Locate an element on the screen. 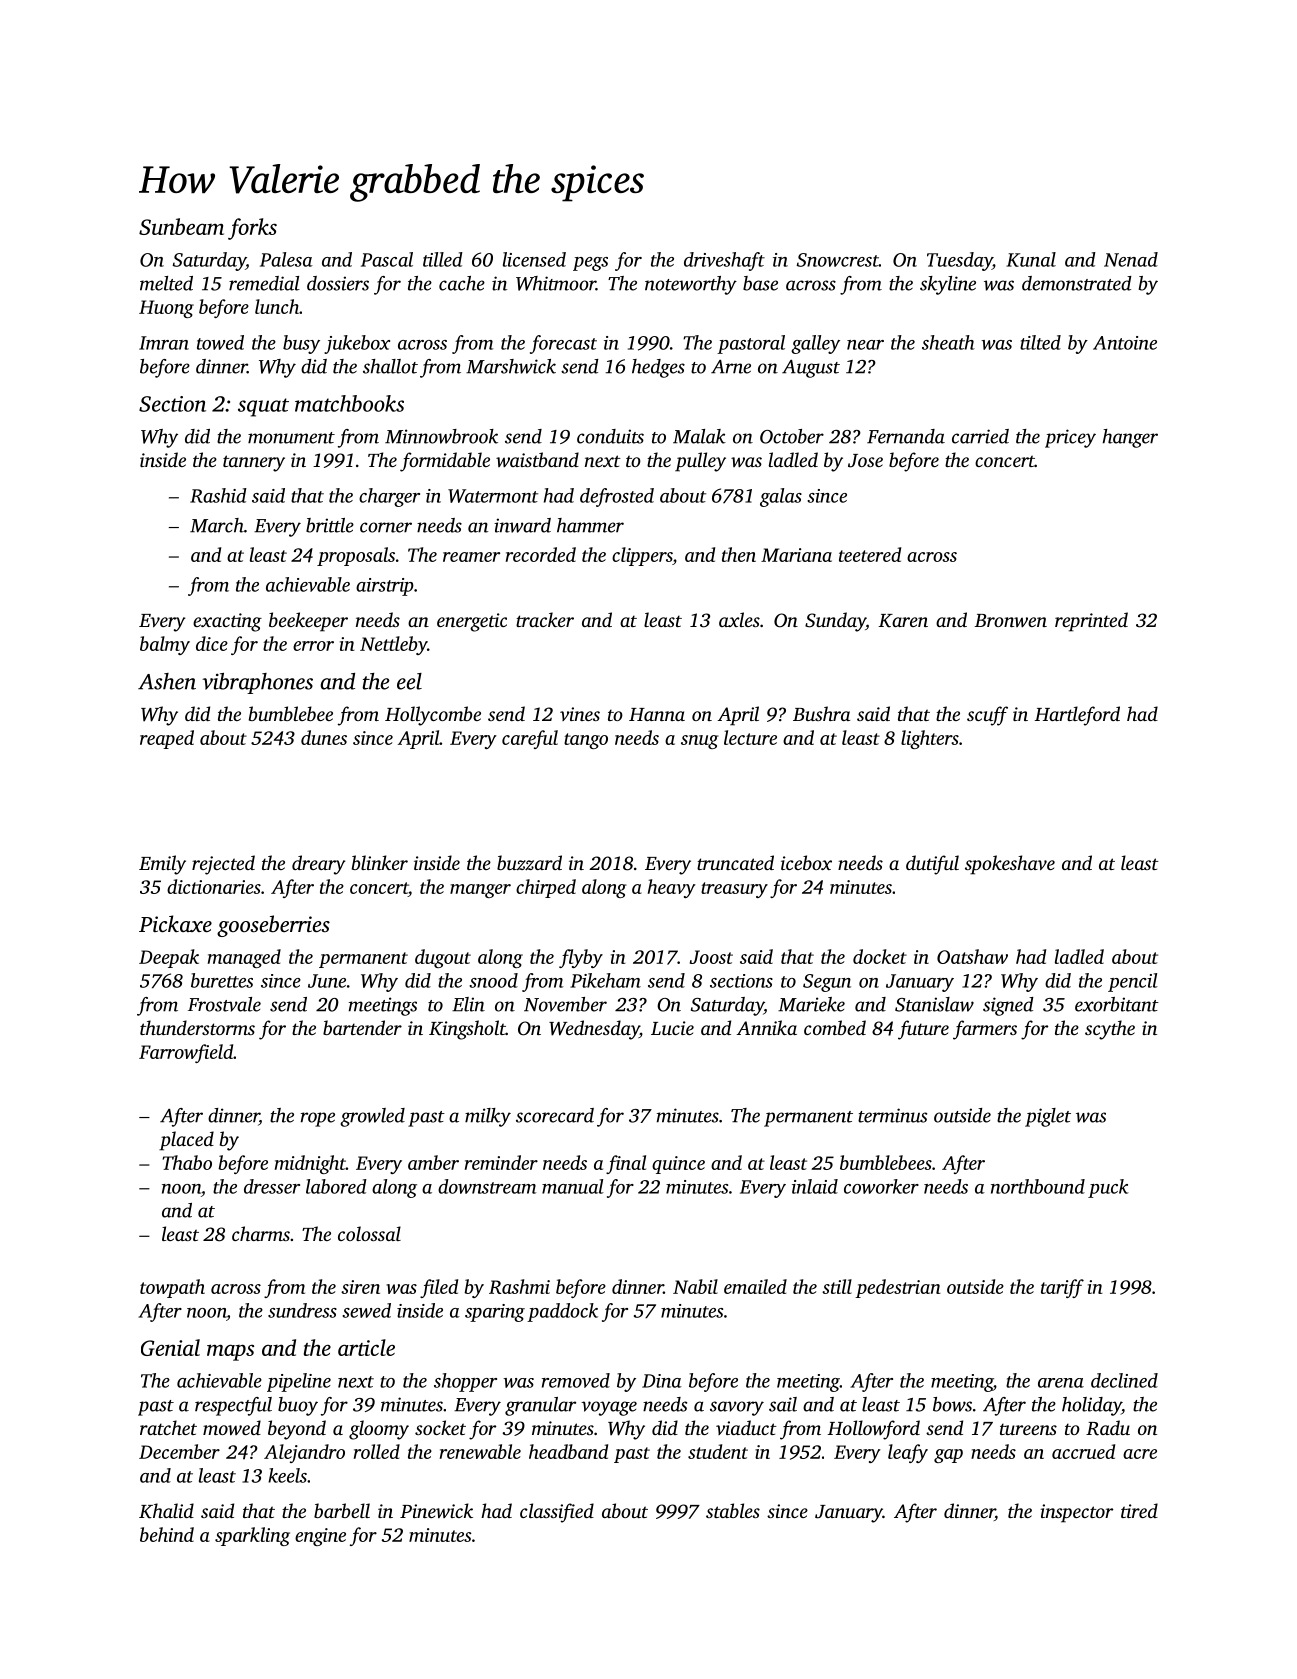 The height and width of the screenshot is (1679, 1297). Pascal is located at coordinates (387, 259).
